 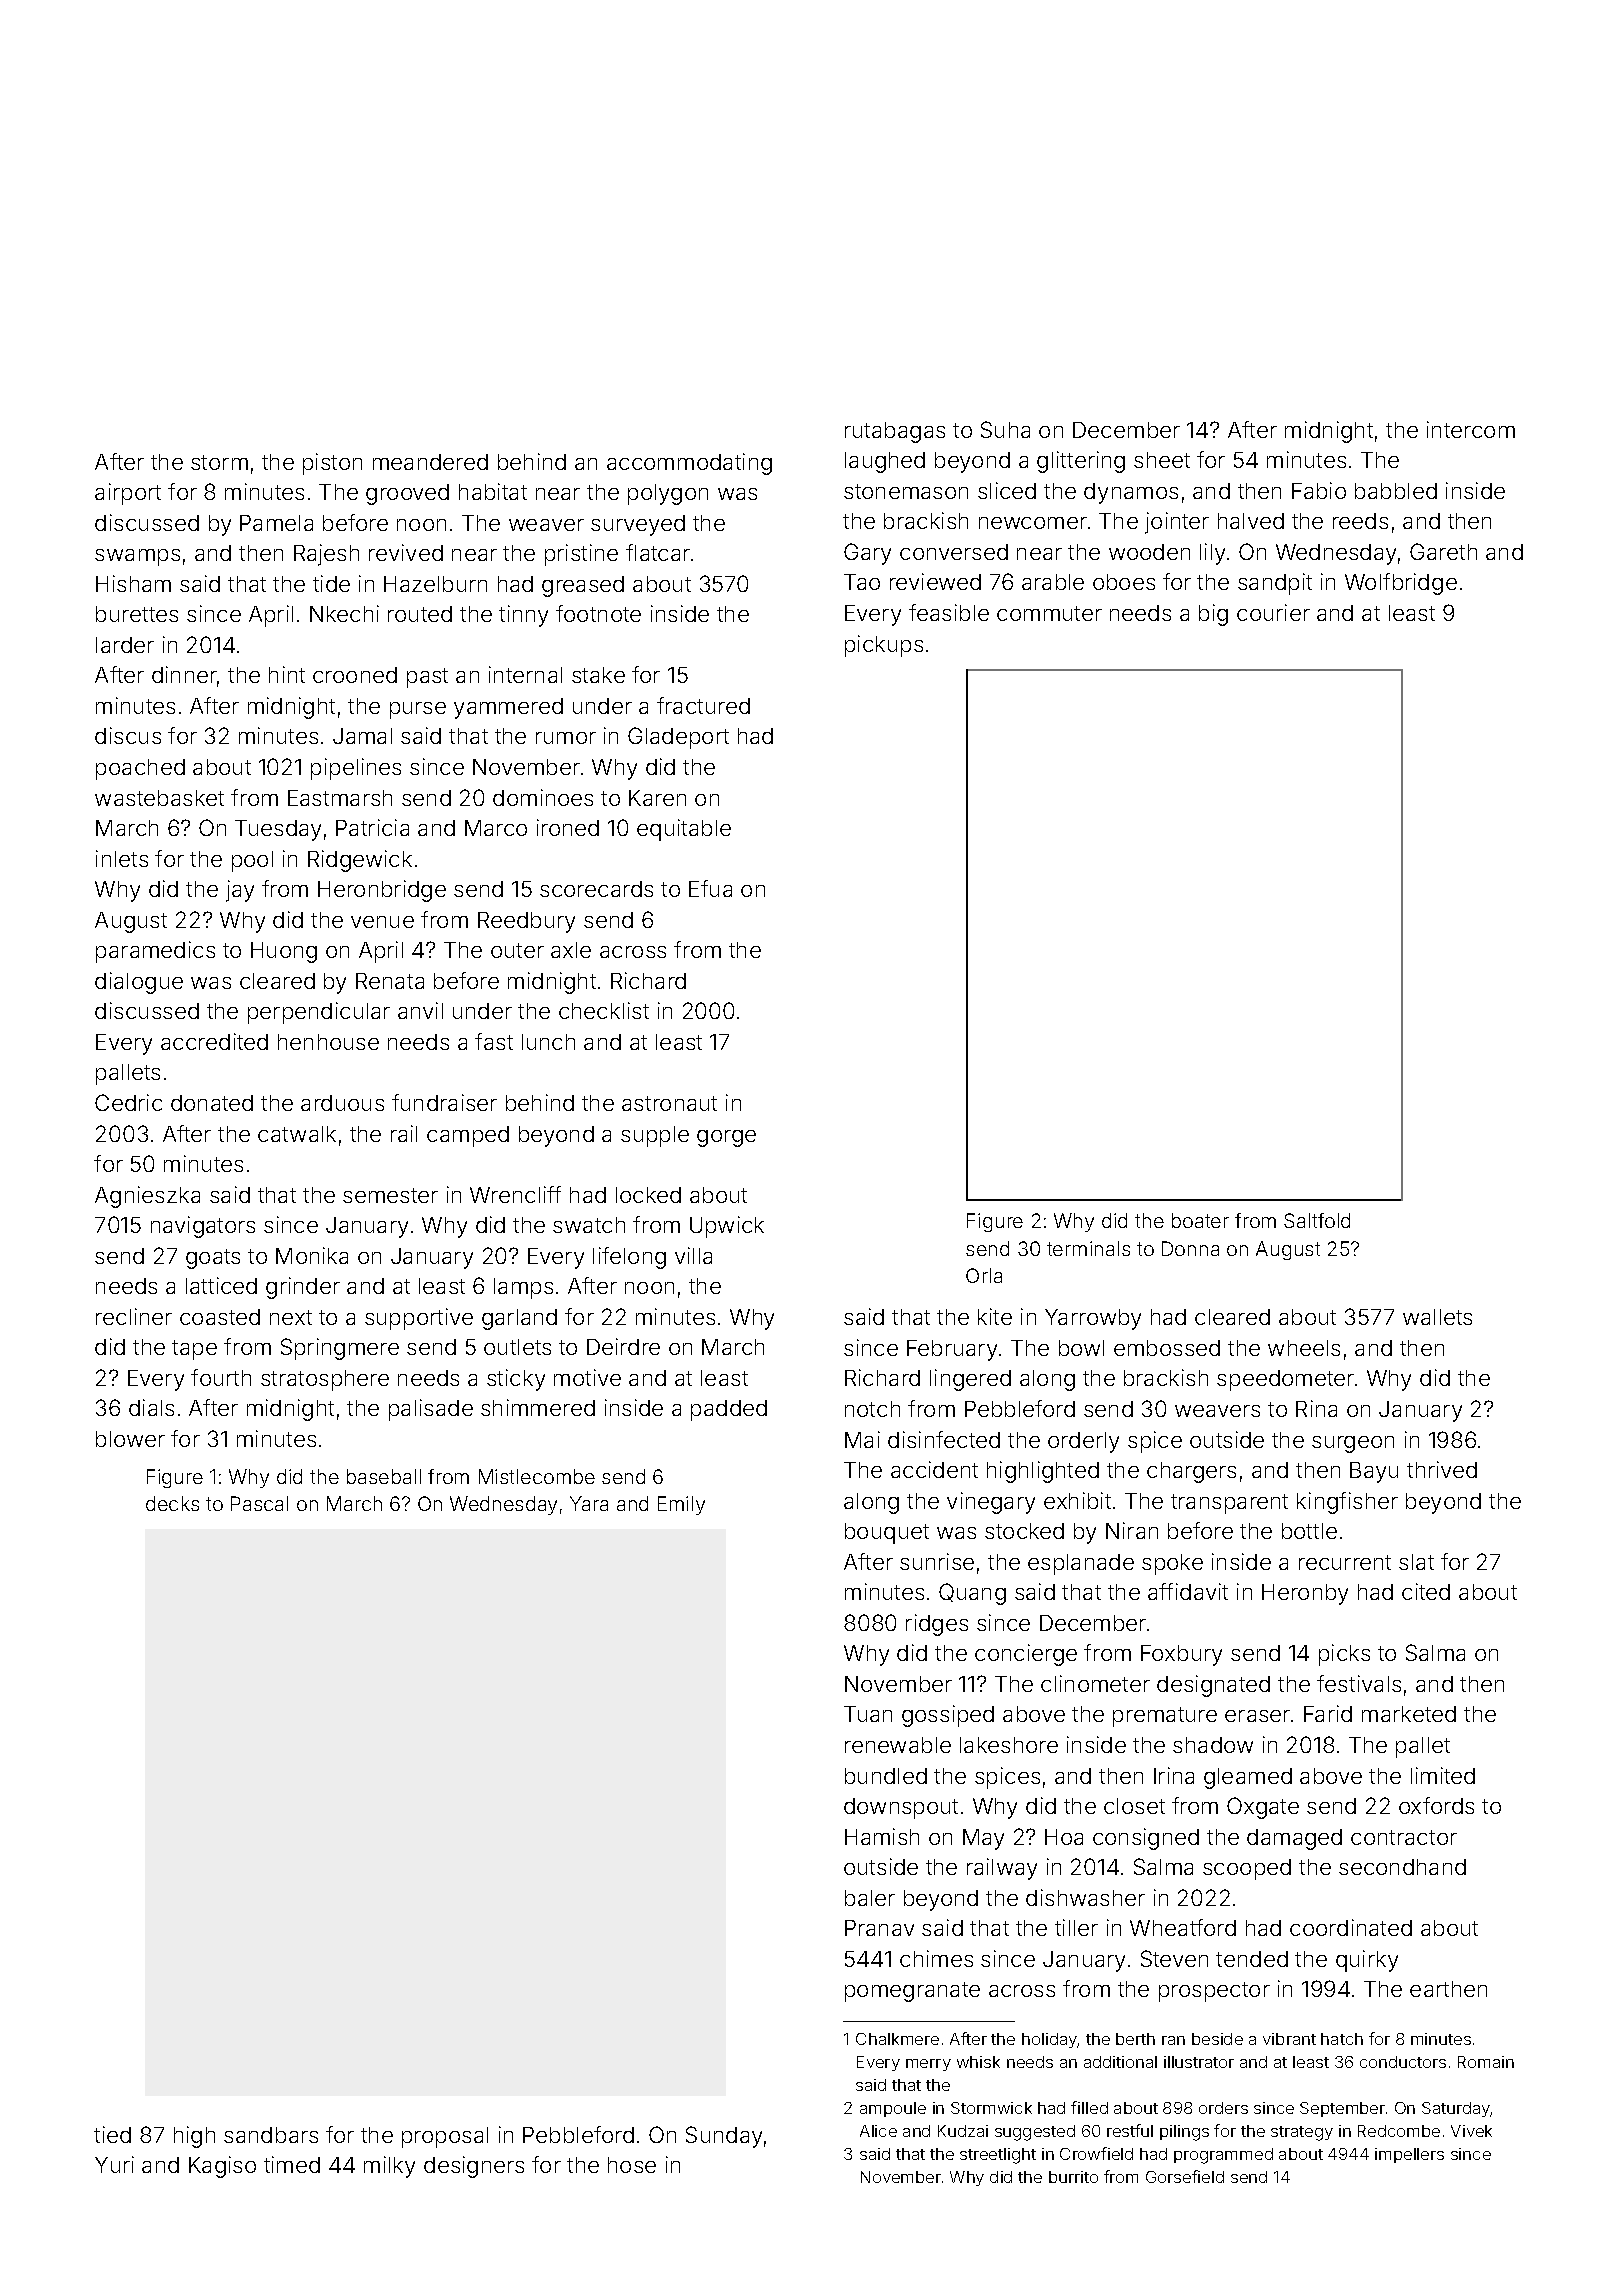 What do you see at coordinates (1317, 1220) in the page?
I see `Saltfold` at bounding box center [1317, 1220].
